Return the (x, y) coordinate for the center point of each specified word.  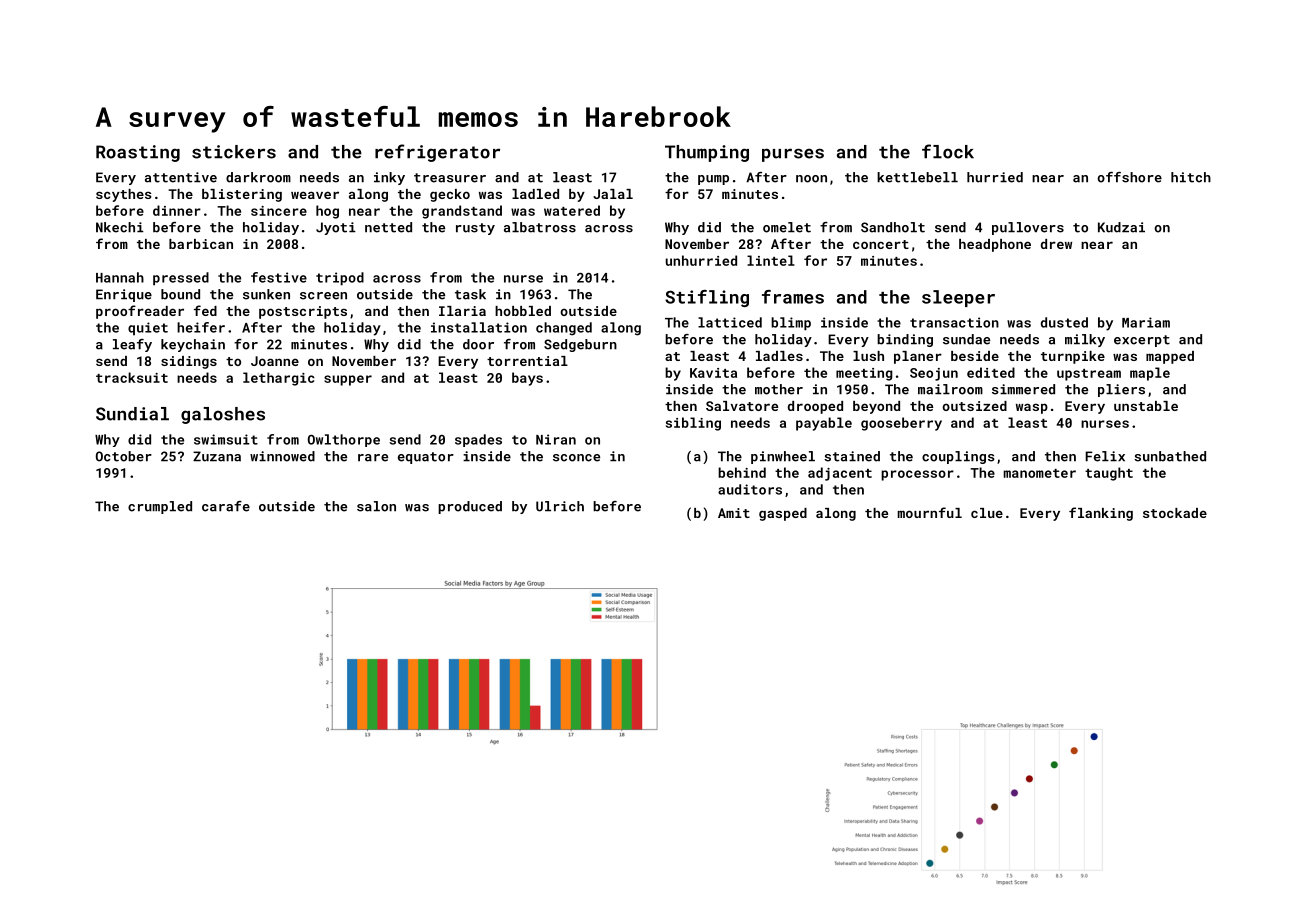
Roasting (138, 153)
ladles (779, 356)
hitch (1191, 177)
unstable (1146, 406)
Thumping (707, 153)
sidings (189, 362)
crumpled (160, 507)
